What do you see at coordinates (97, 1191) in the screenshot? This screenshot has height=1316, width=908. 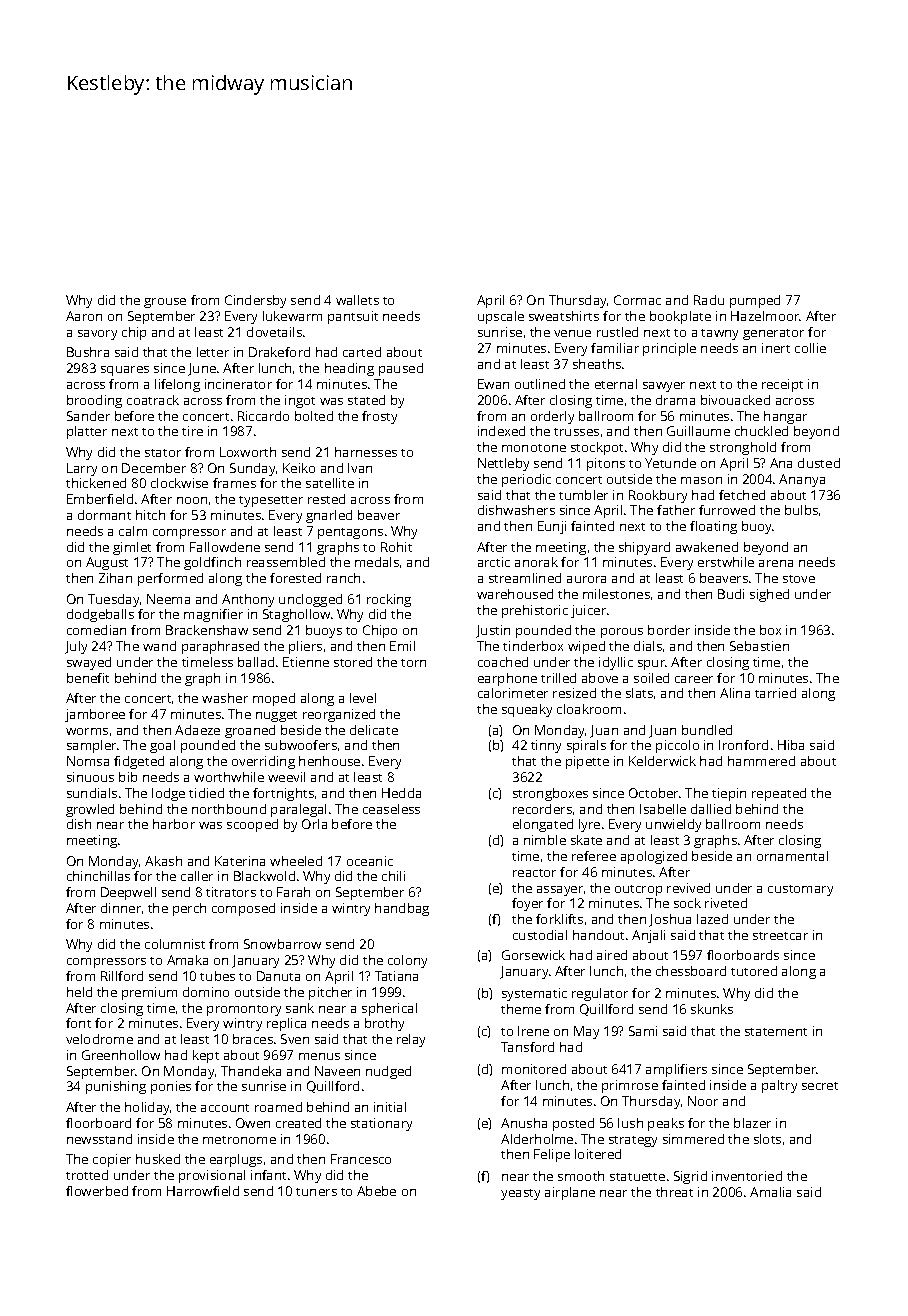 I see `flowerbed` at bounding box center [97, 1191].
